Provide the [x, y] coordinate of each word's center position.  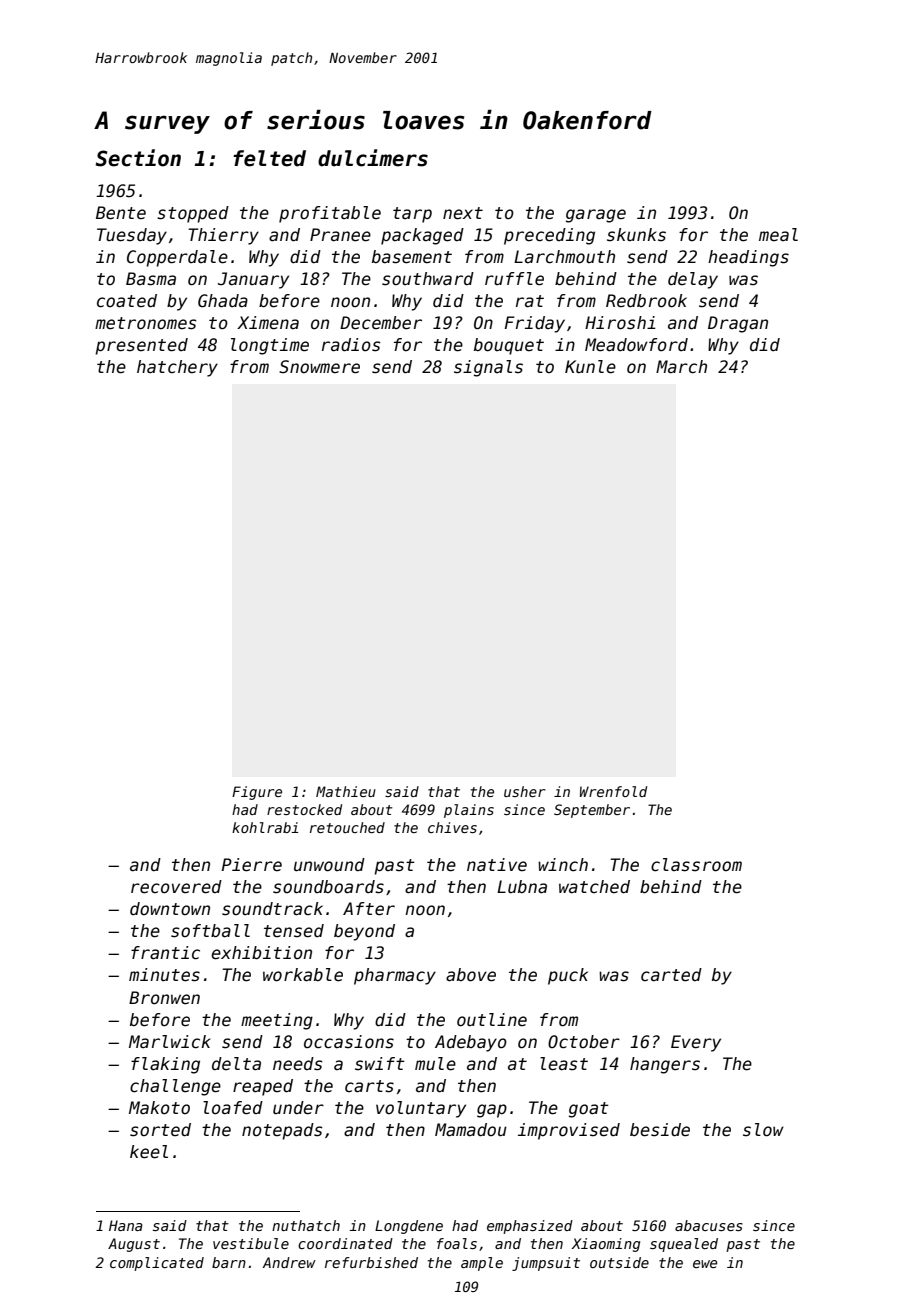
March [681, 367]
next [463, 213]
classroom [696, 865]
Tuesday [132, 236]
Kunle [590, 367]
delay [693, 280]
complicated [157, 1264]
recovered [176, 887]
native [497, 865]
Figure [257, 793]
